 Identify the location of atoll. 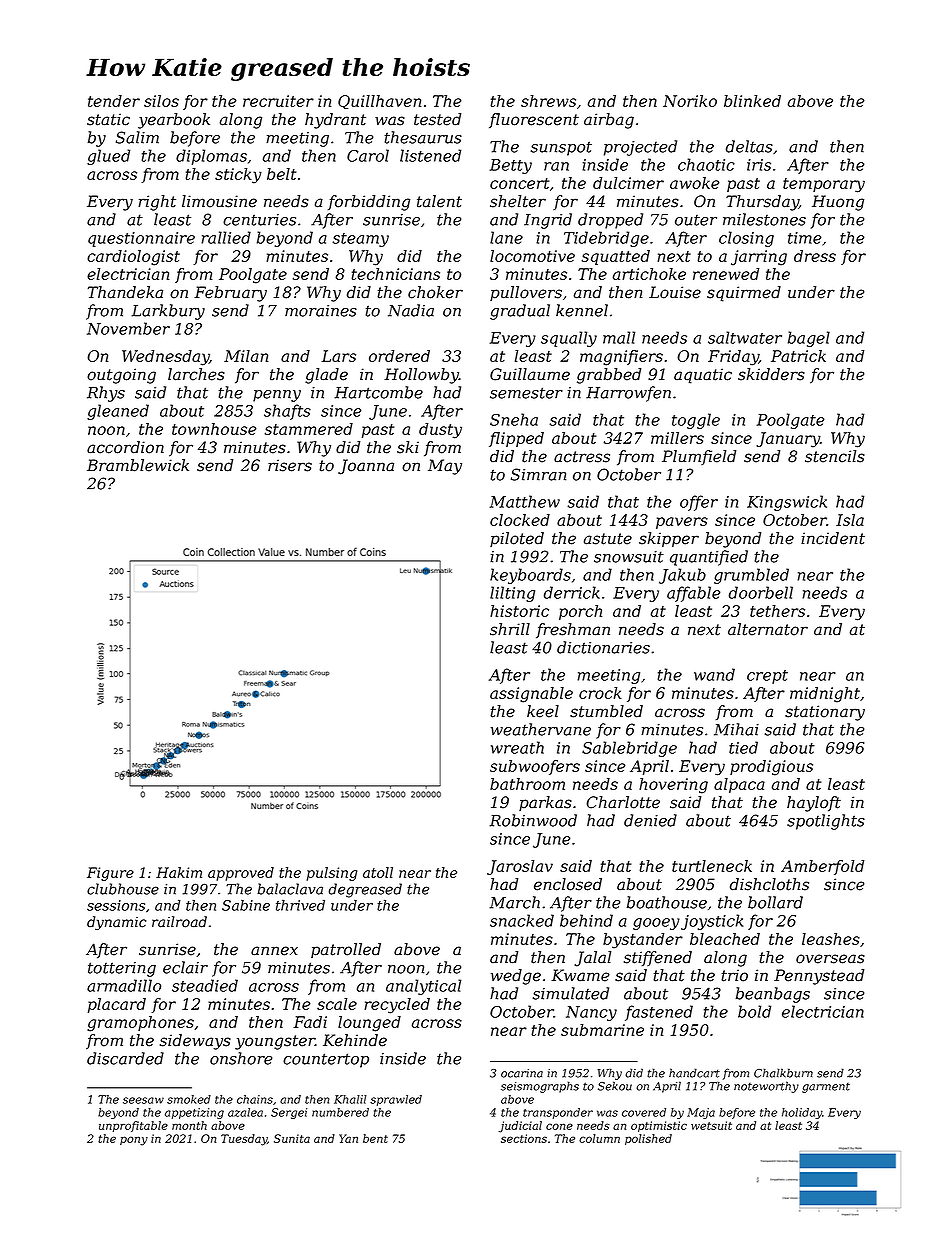
(378, 872).
